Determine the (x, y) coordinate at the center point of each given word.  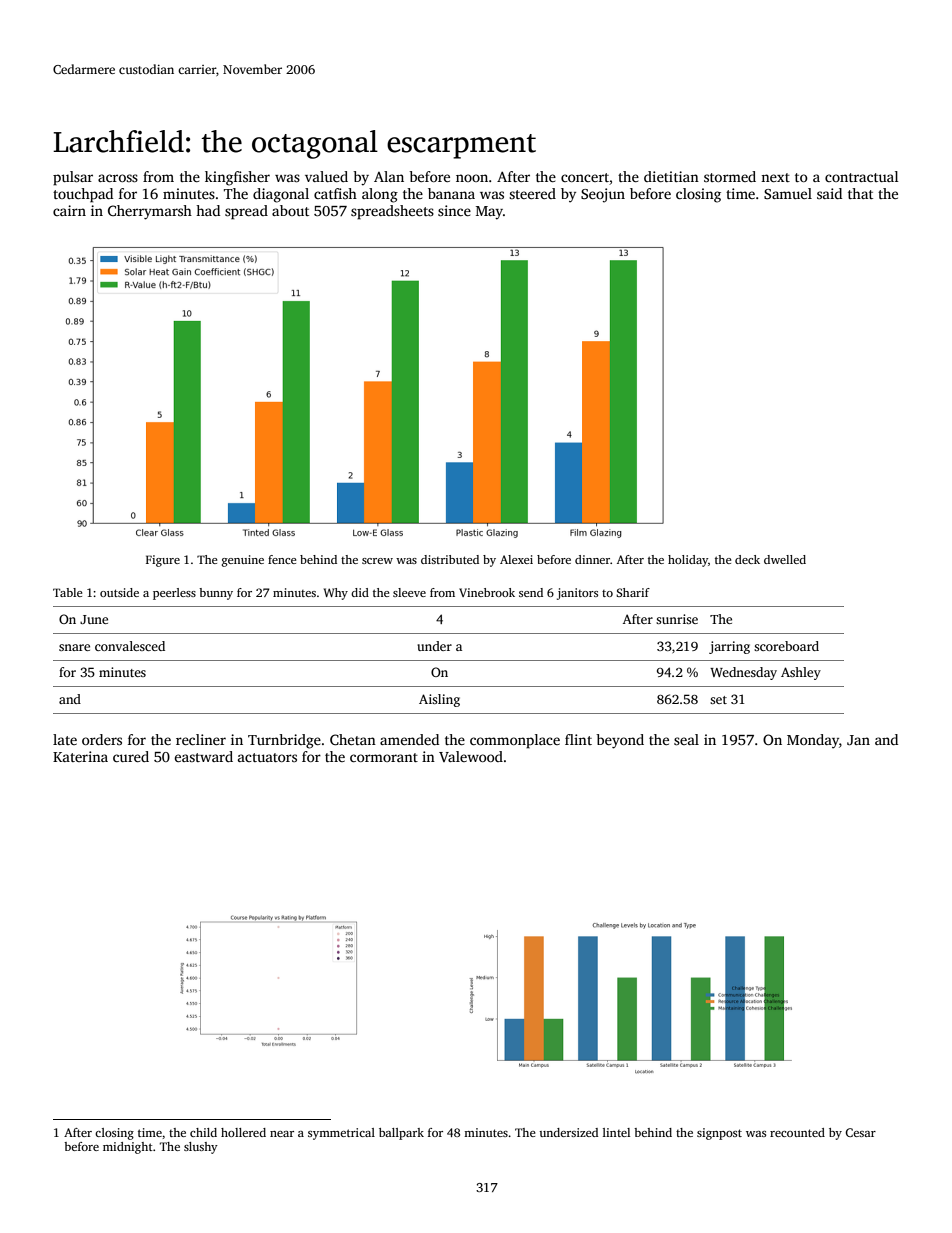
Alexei (516, 559)
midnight (128, 1148)
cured (131, 756)
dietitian (671, 176)
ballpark (401, 1134)
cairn (69, 210)
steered (532, 193)
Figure (163, 561)
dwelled (785, 559)
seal (686, 739)
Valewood (471, 756)
